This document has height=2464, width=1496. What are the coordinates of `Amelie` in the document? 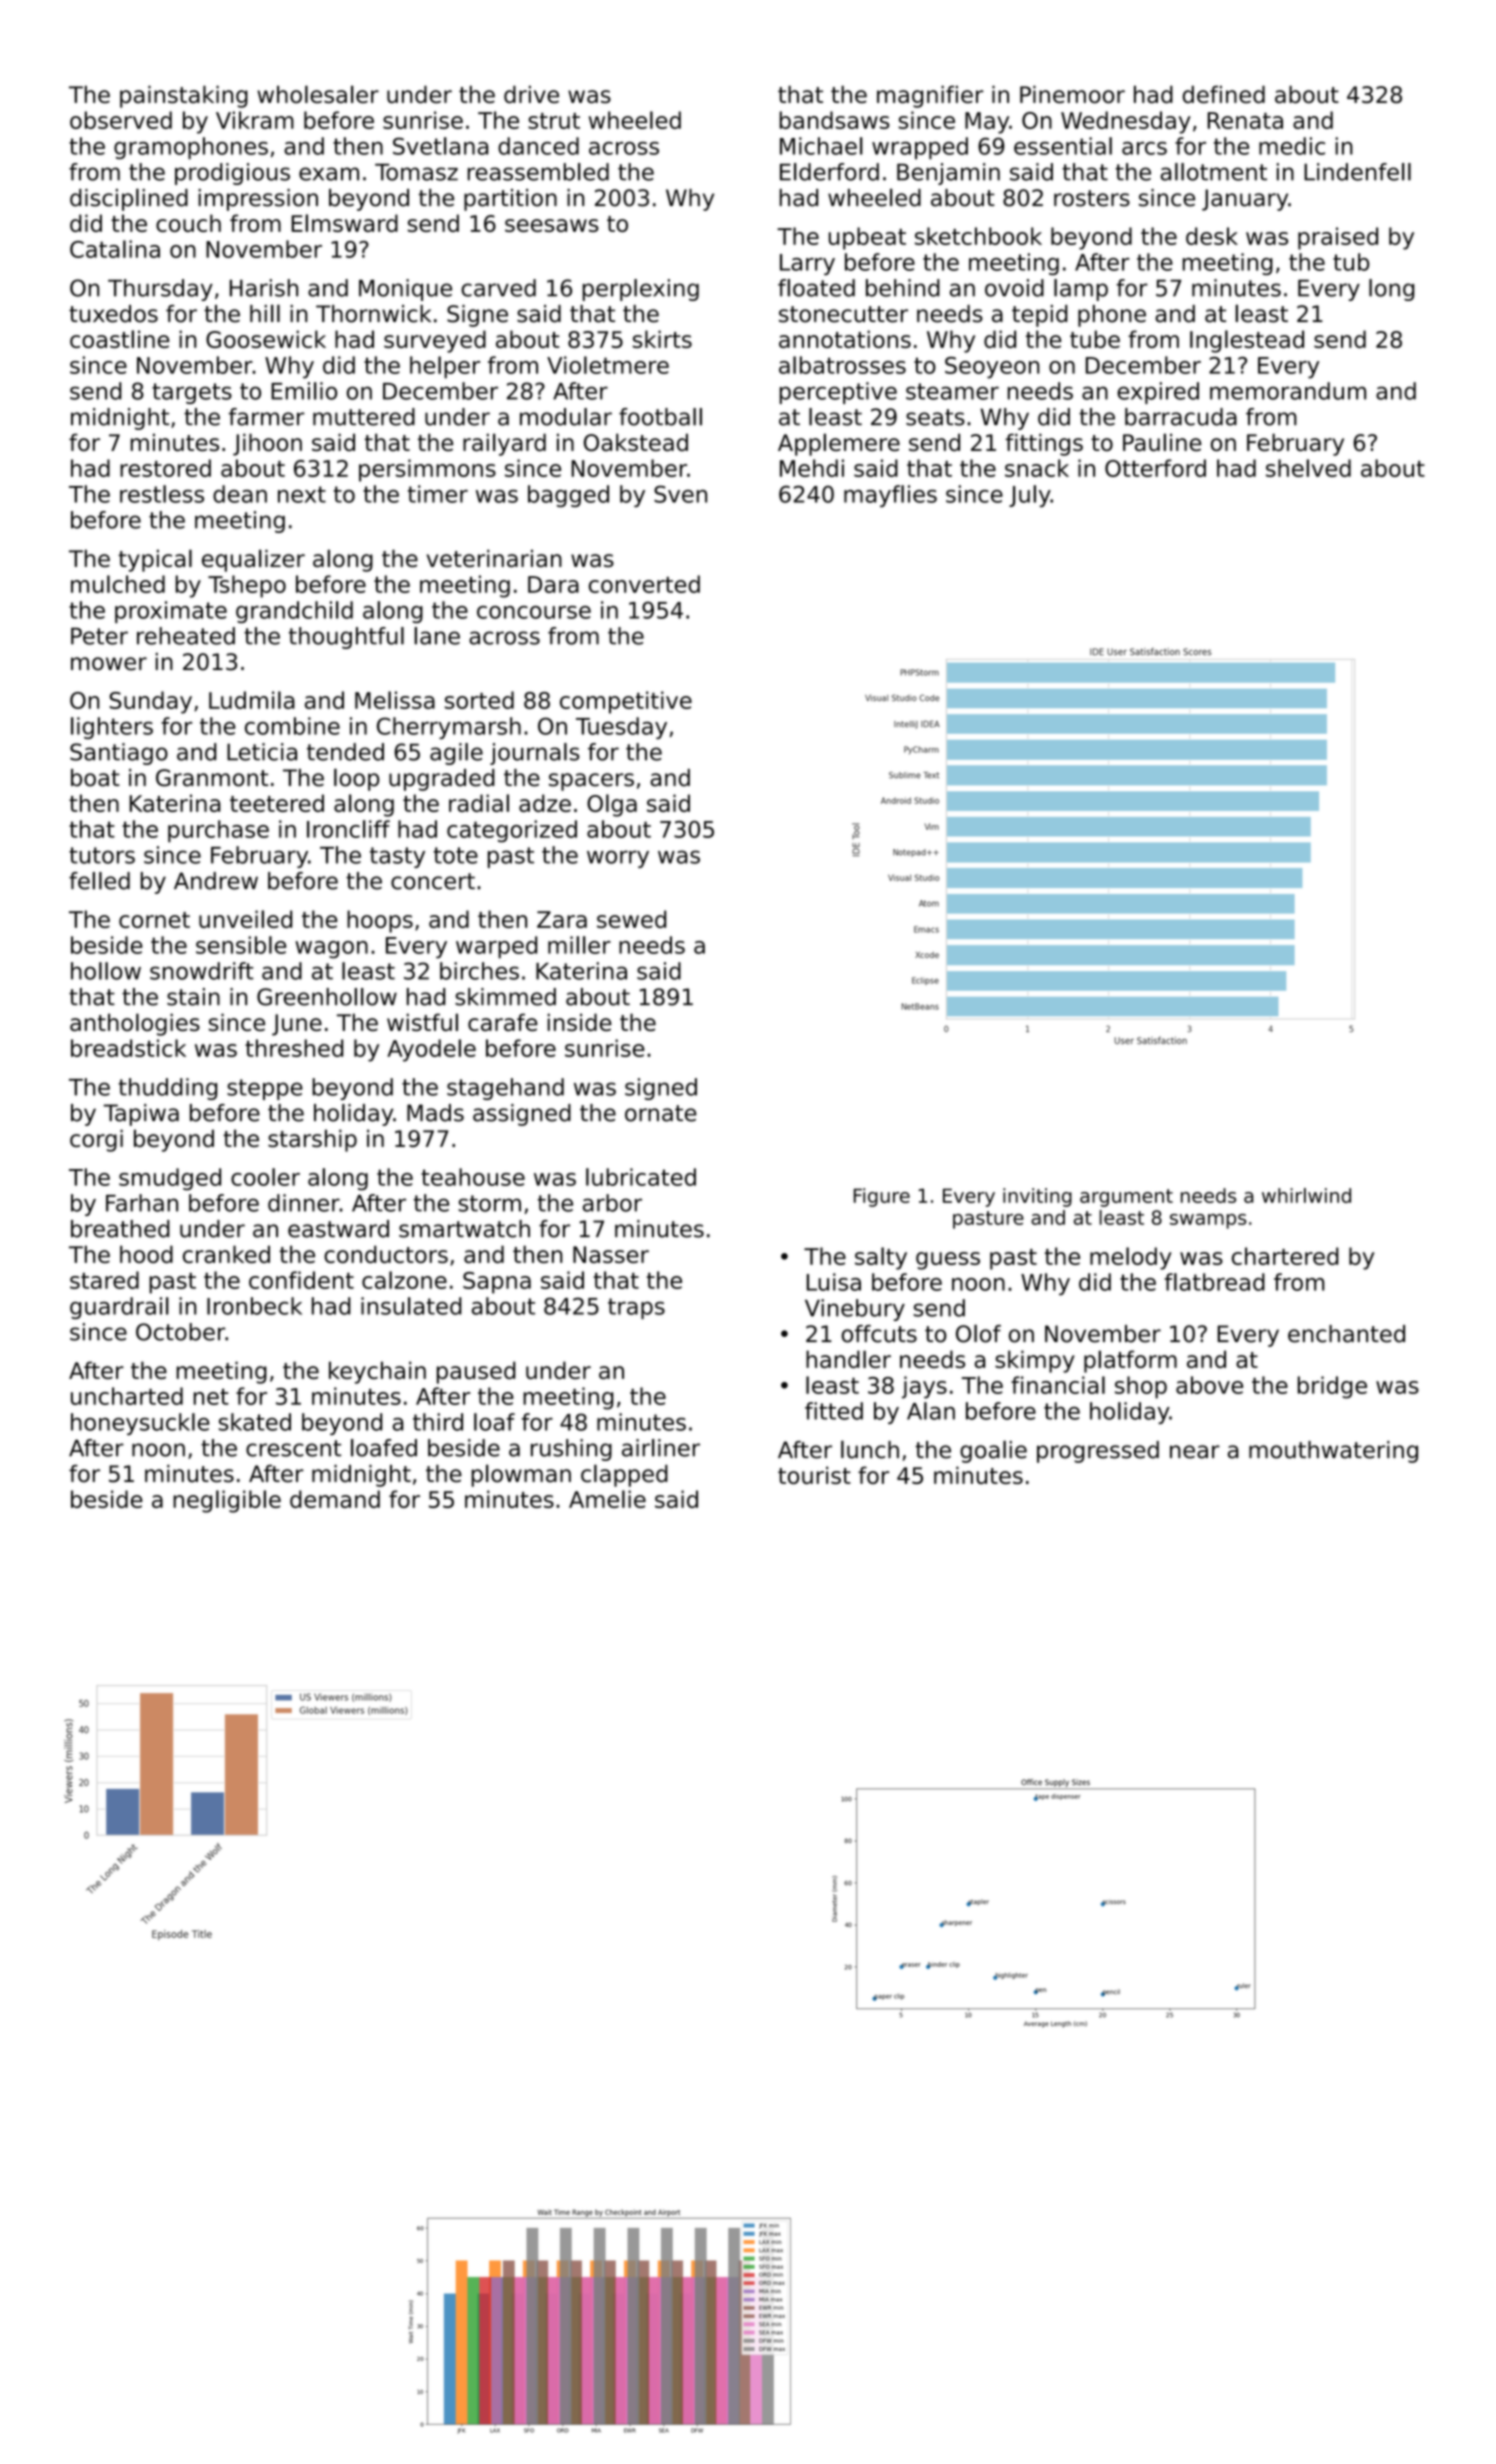 It's located at (607, 1499).
